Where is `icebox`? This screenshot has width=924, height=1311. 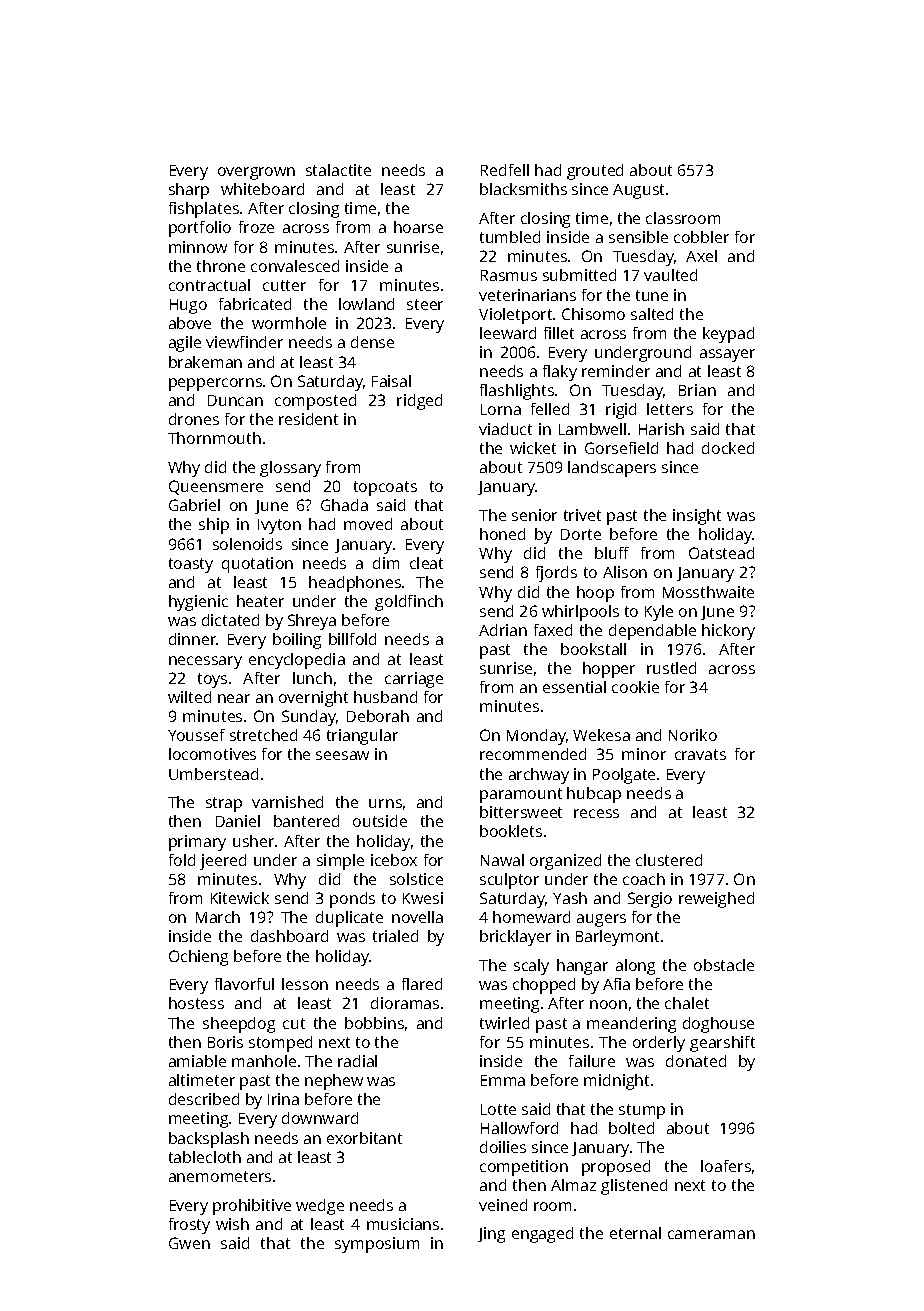 icebox is located at coordinates (394, 860).
